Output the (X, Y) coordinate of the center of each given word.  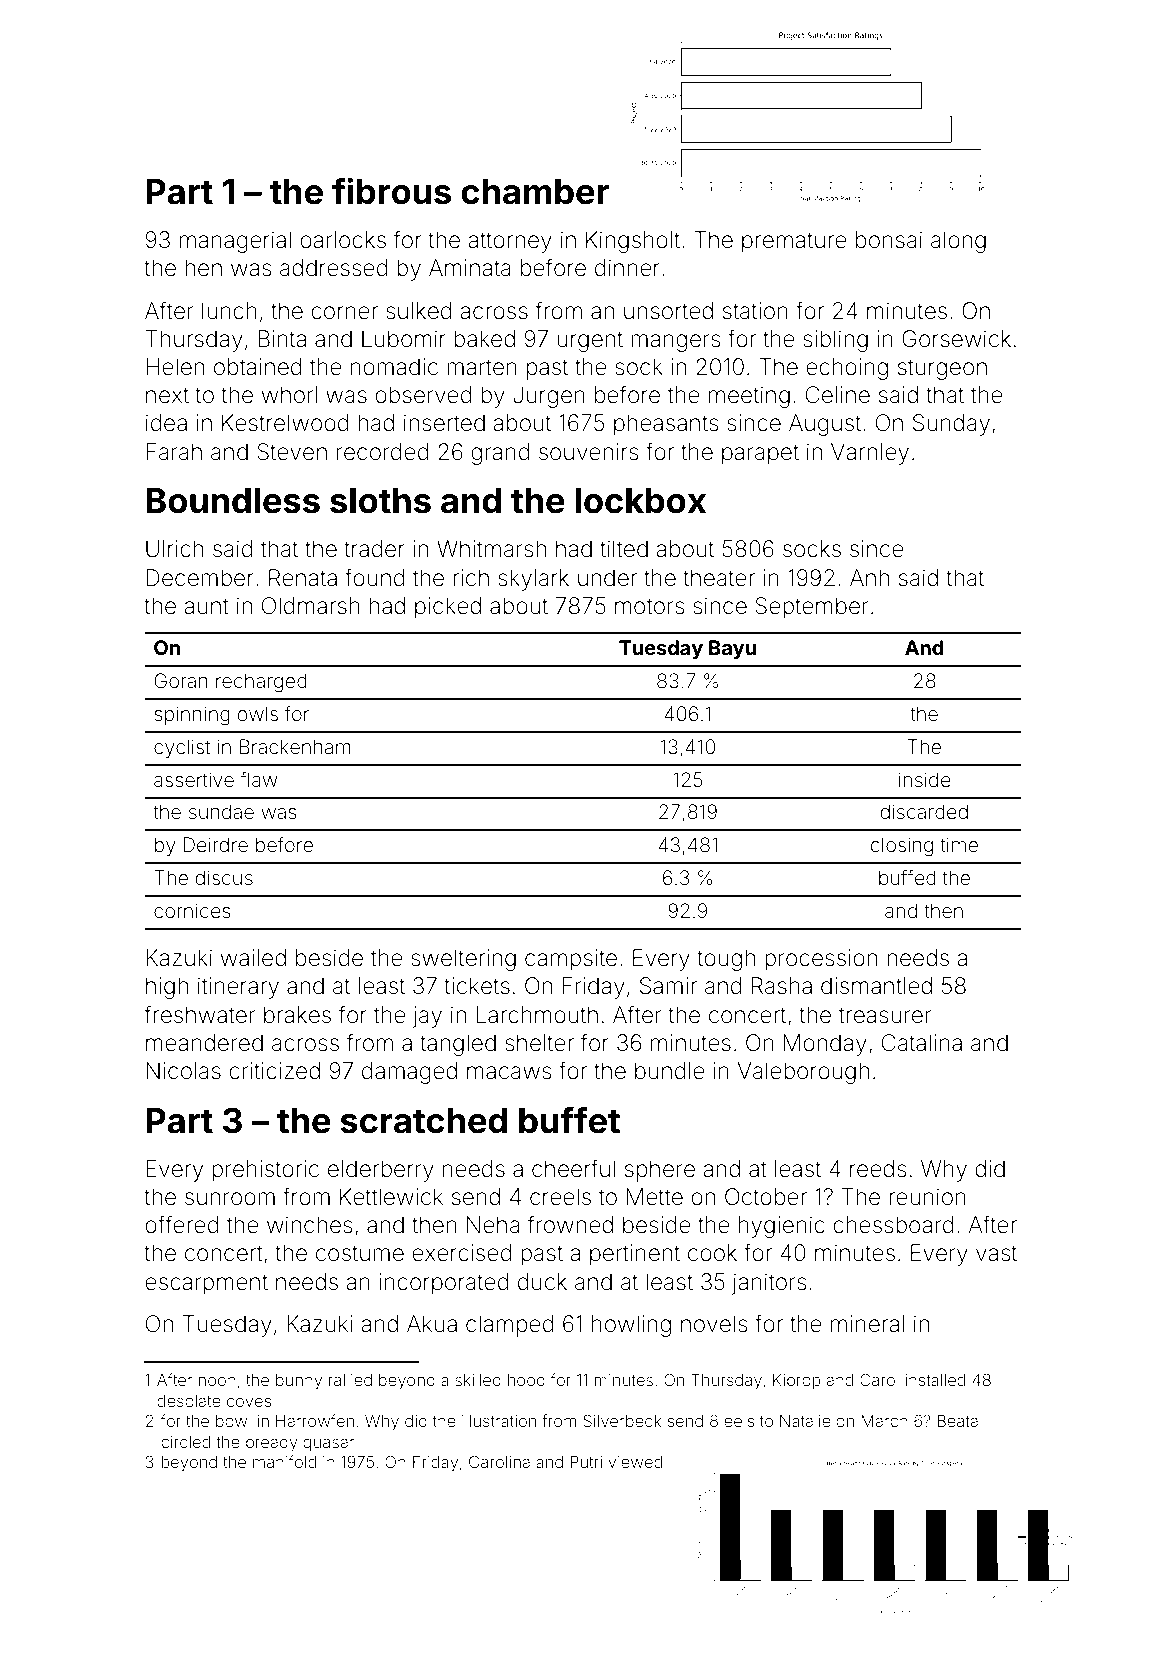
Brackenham (295, 746)
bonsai (889, 240)
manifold (284, 1461)
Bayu (732, 649)
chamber (535, 192)
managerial (235, 242)
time (959, 844)
